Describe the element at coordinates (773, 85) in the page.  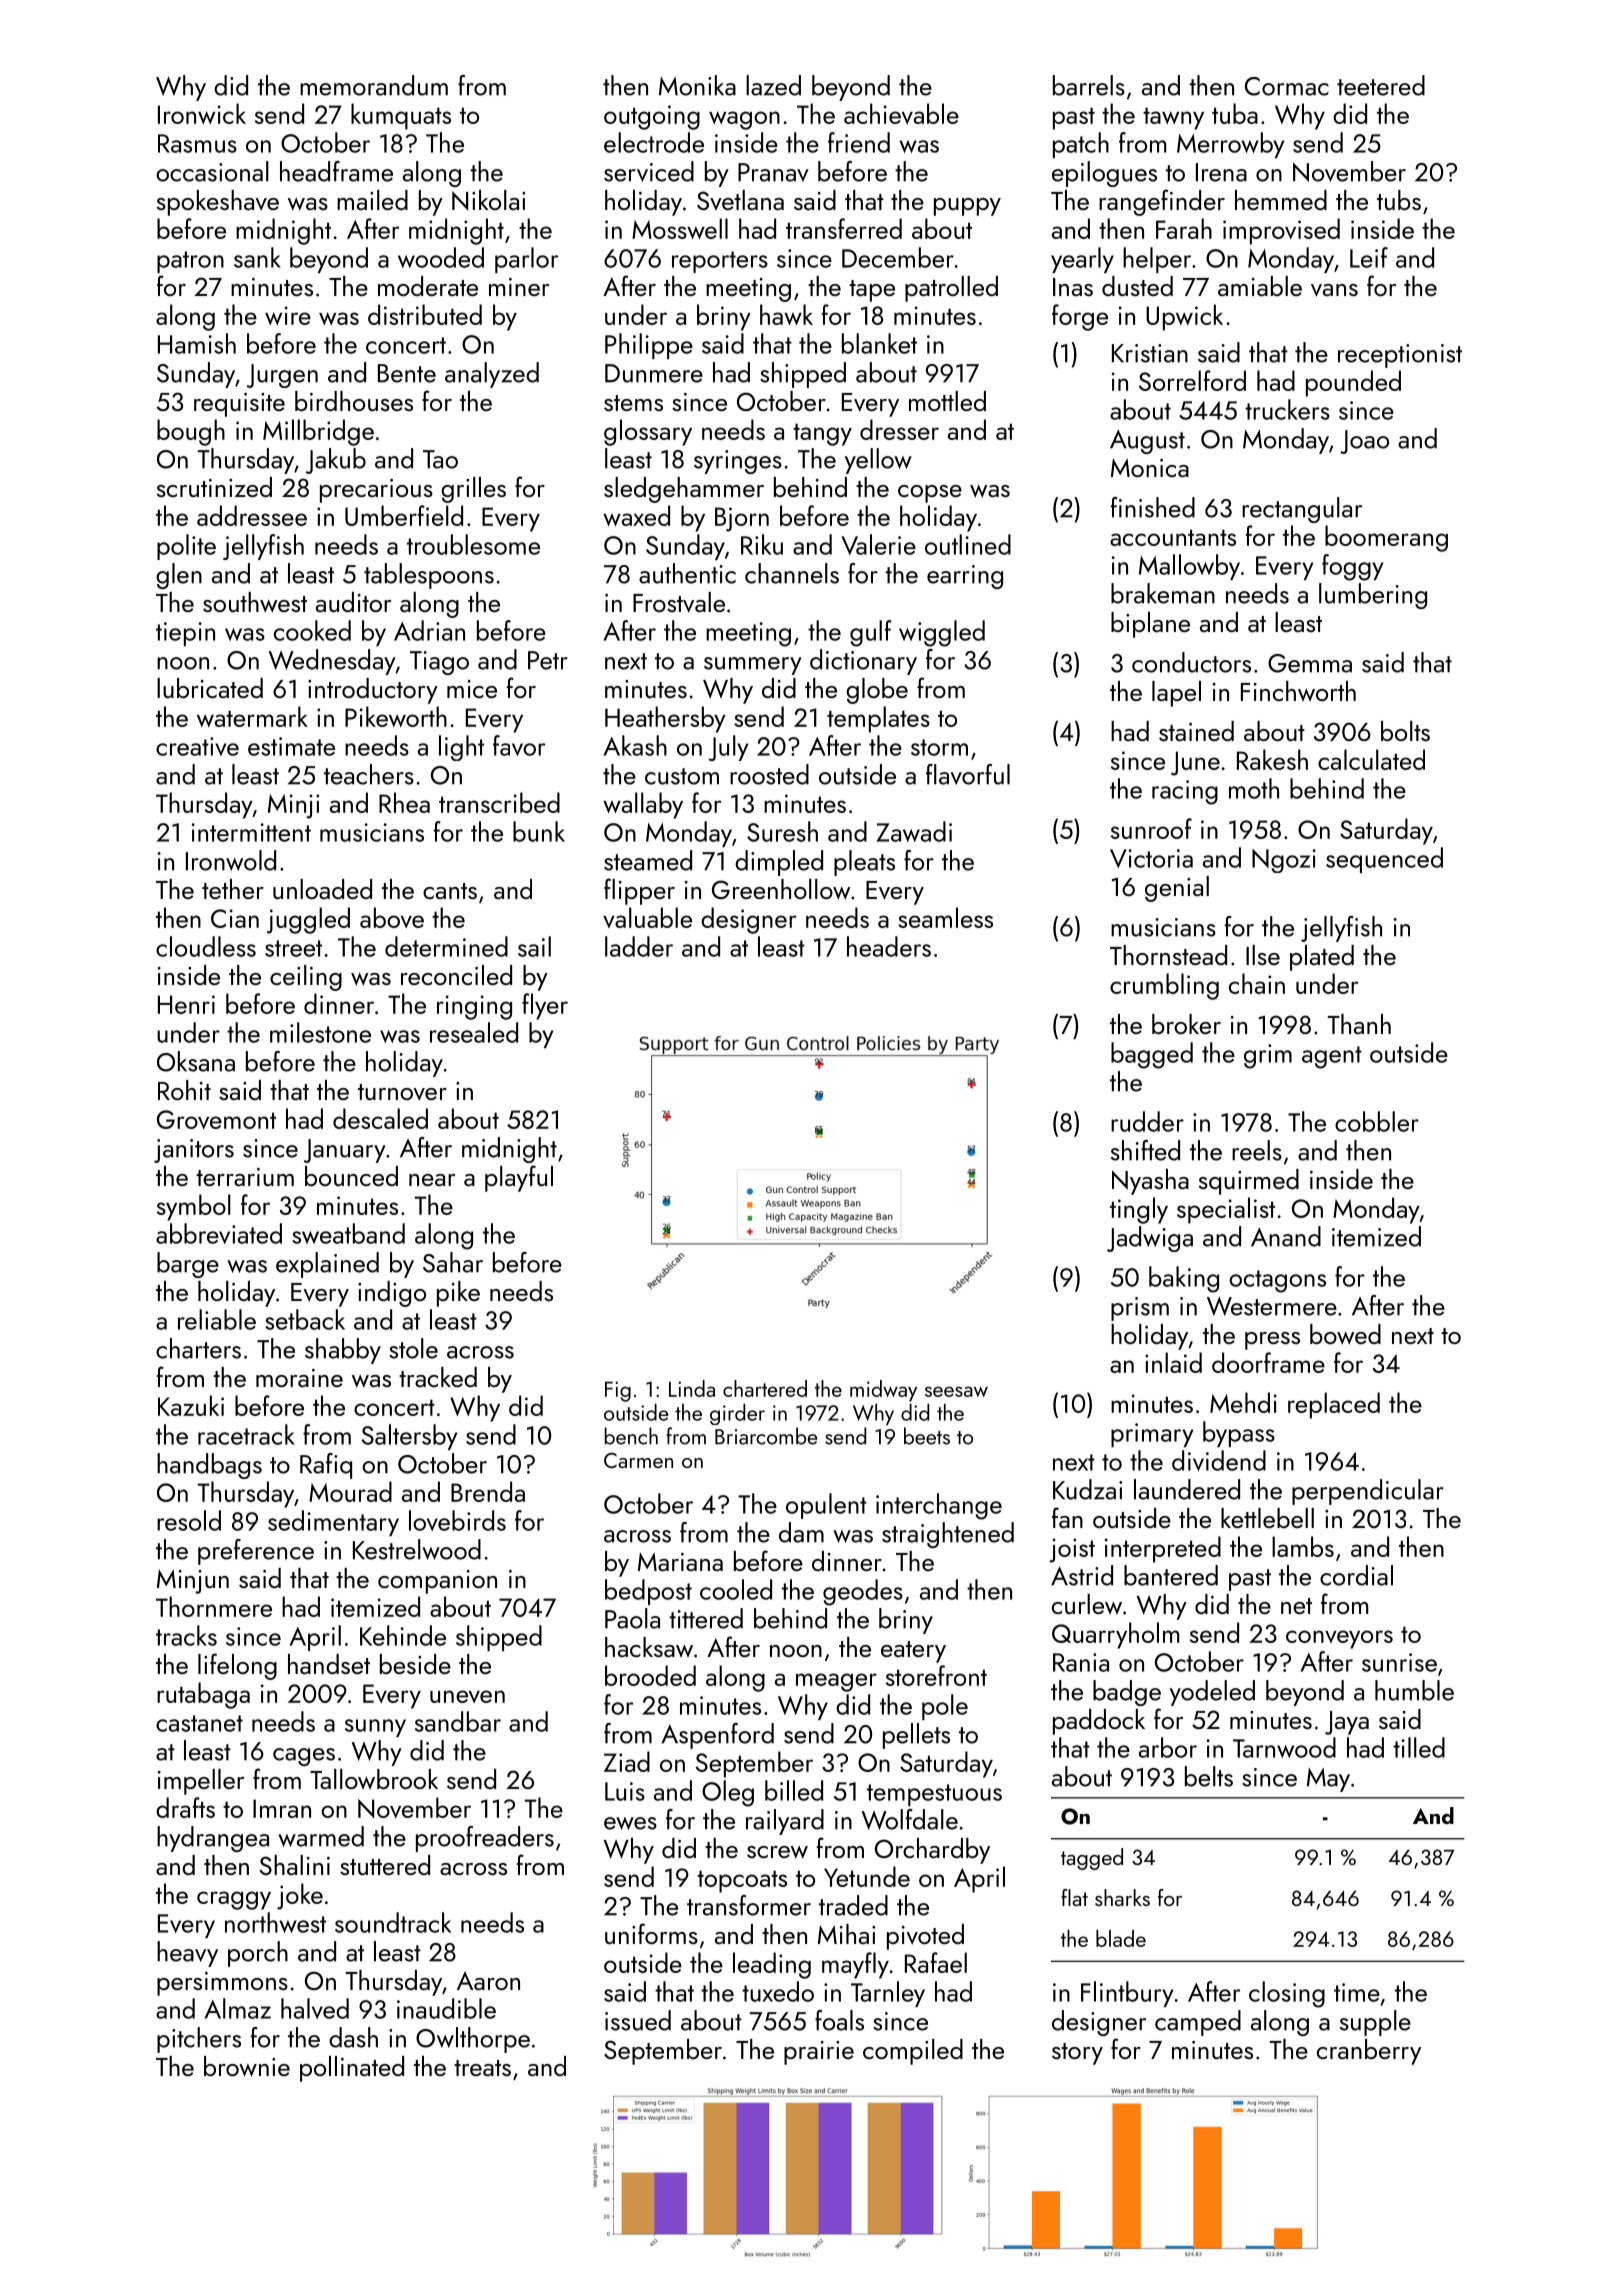
I see `lazed` at that location.
